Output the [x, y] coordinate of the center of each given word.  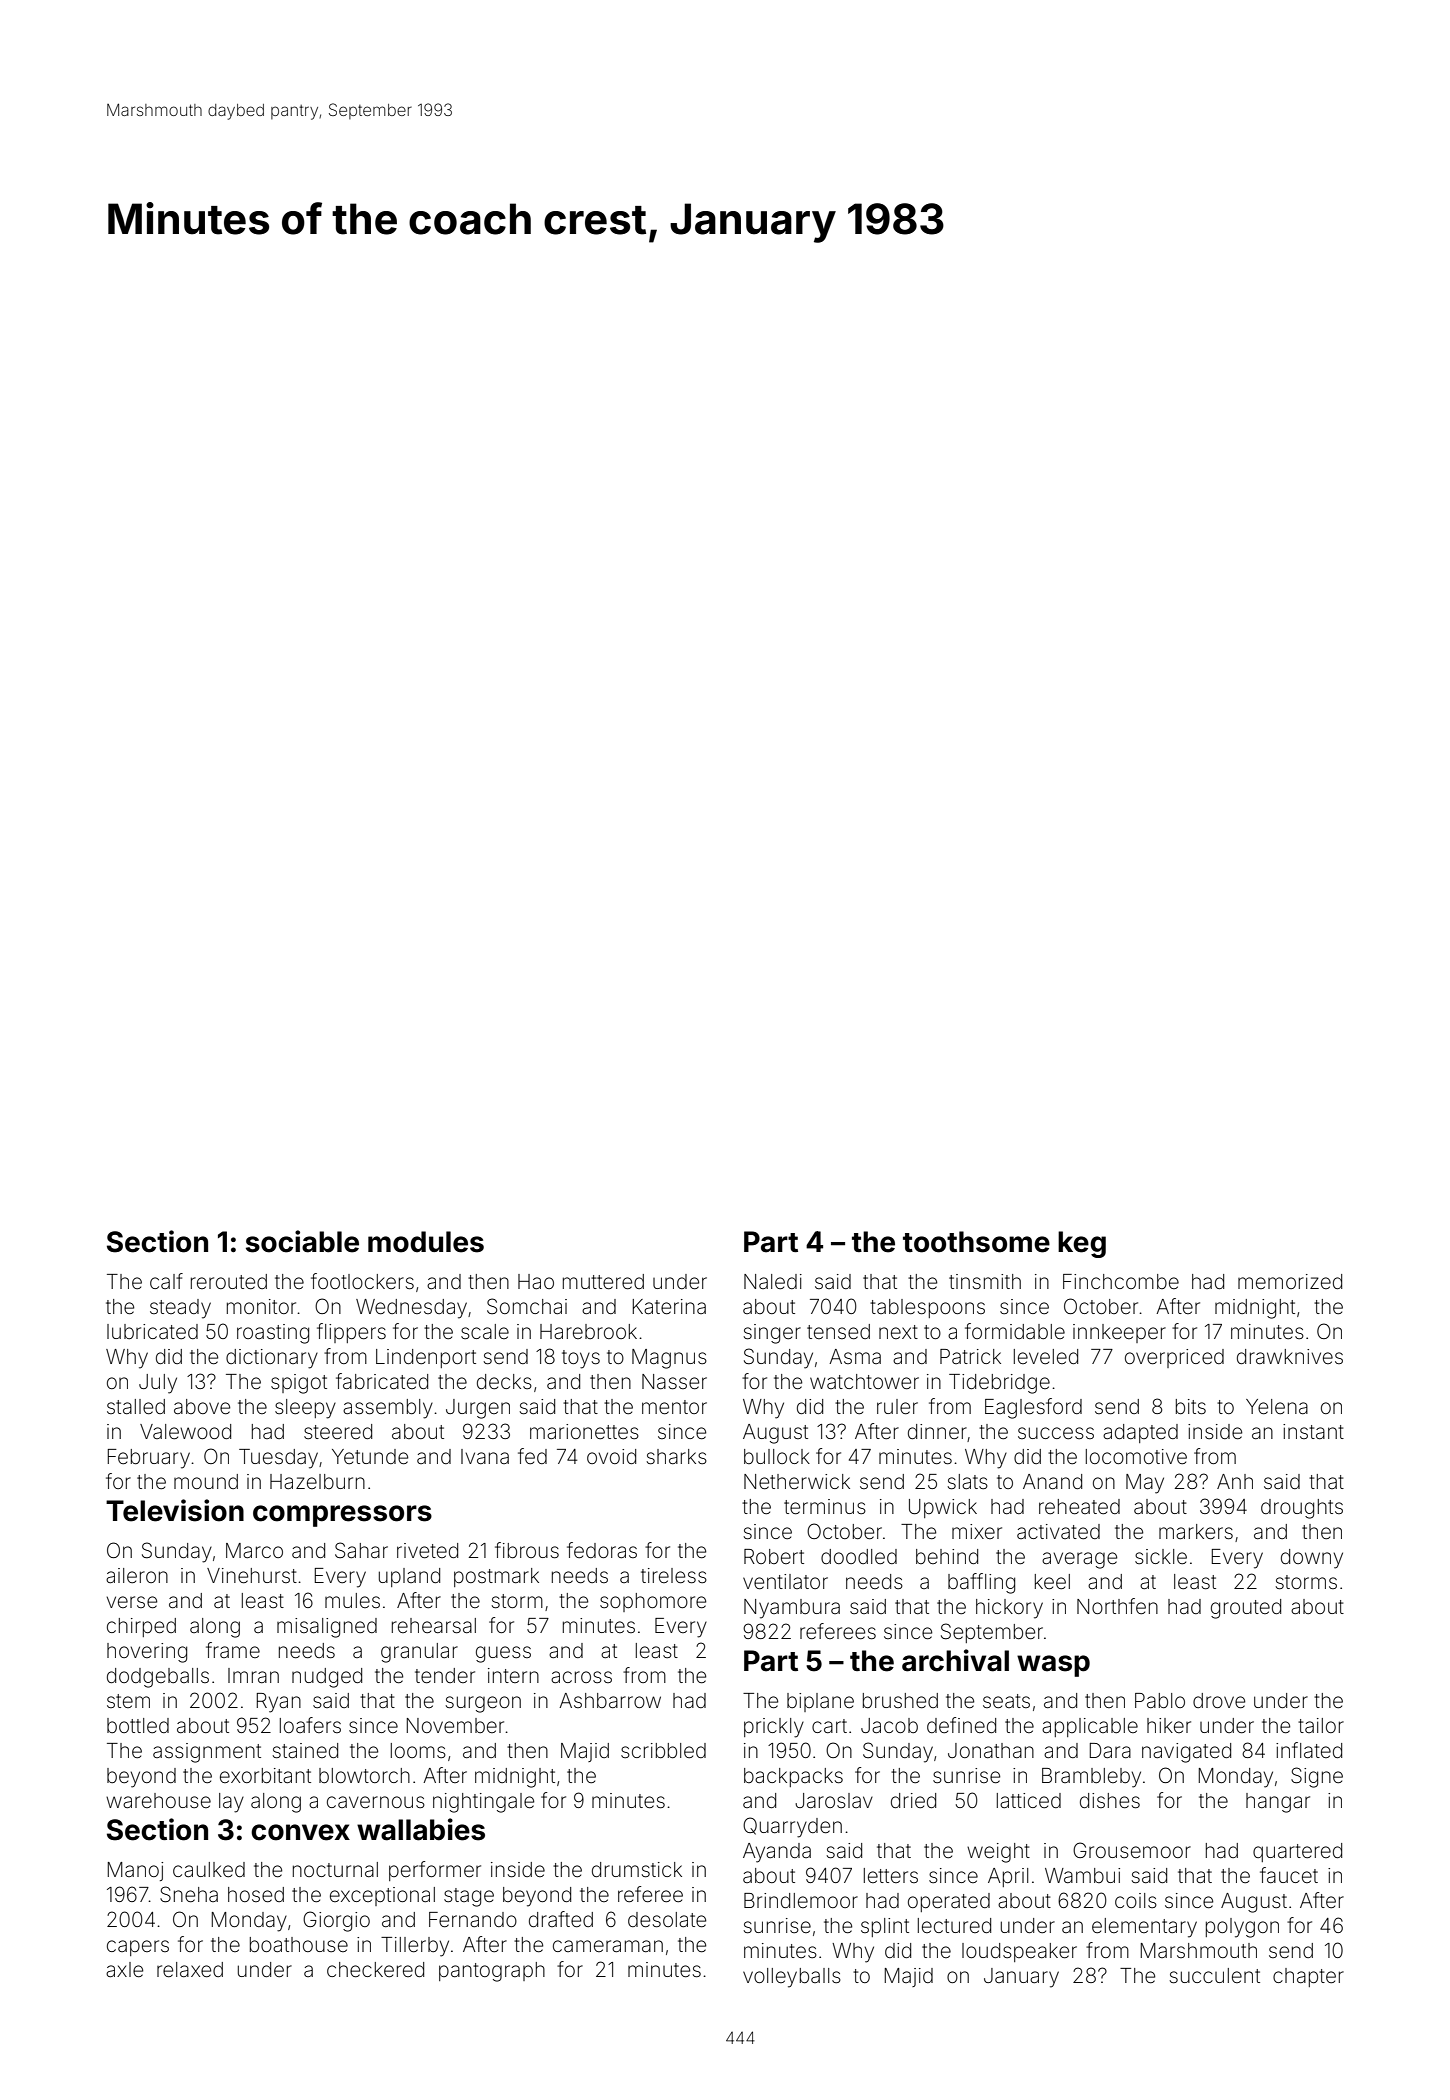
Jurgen [478, 1409]
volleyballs [792, 1978]
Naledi [773, 1281]
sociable [302, 1241]
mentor [674, 1407]
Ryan [279, 1703]
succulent [1215, 1976]
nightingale [483, 1803]
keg [1082, 1244]
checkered [375, 1970]
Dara [1110, 1750]
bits [1191, 1407]
